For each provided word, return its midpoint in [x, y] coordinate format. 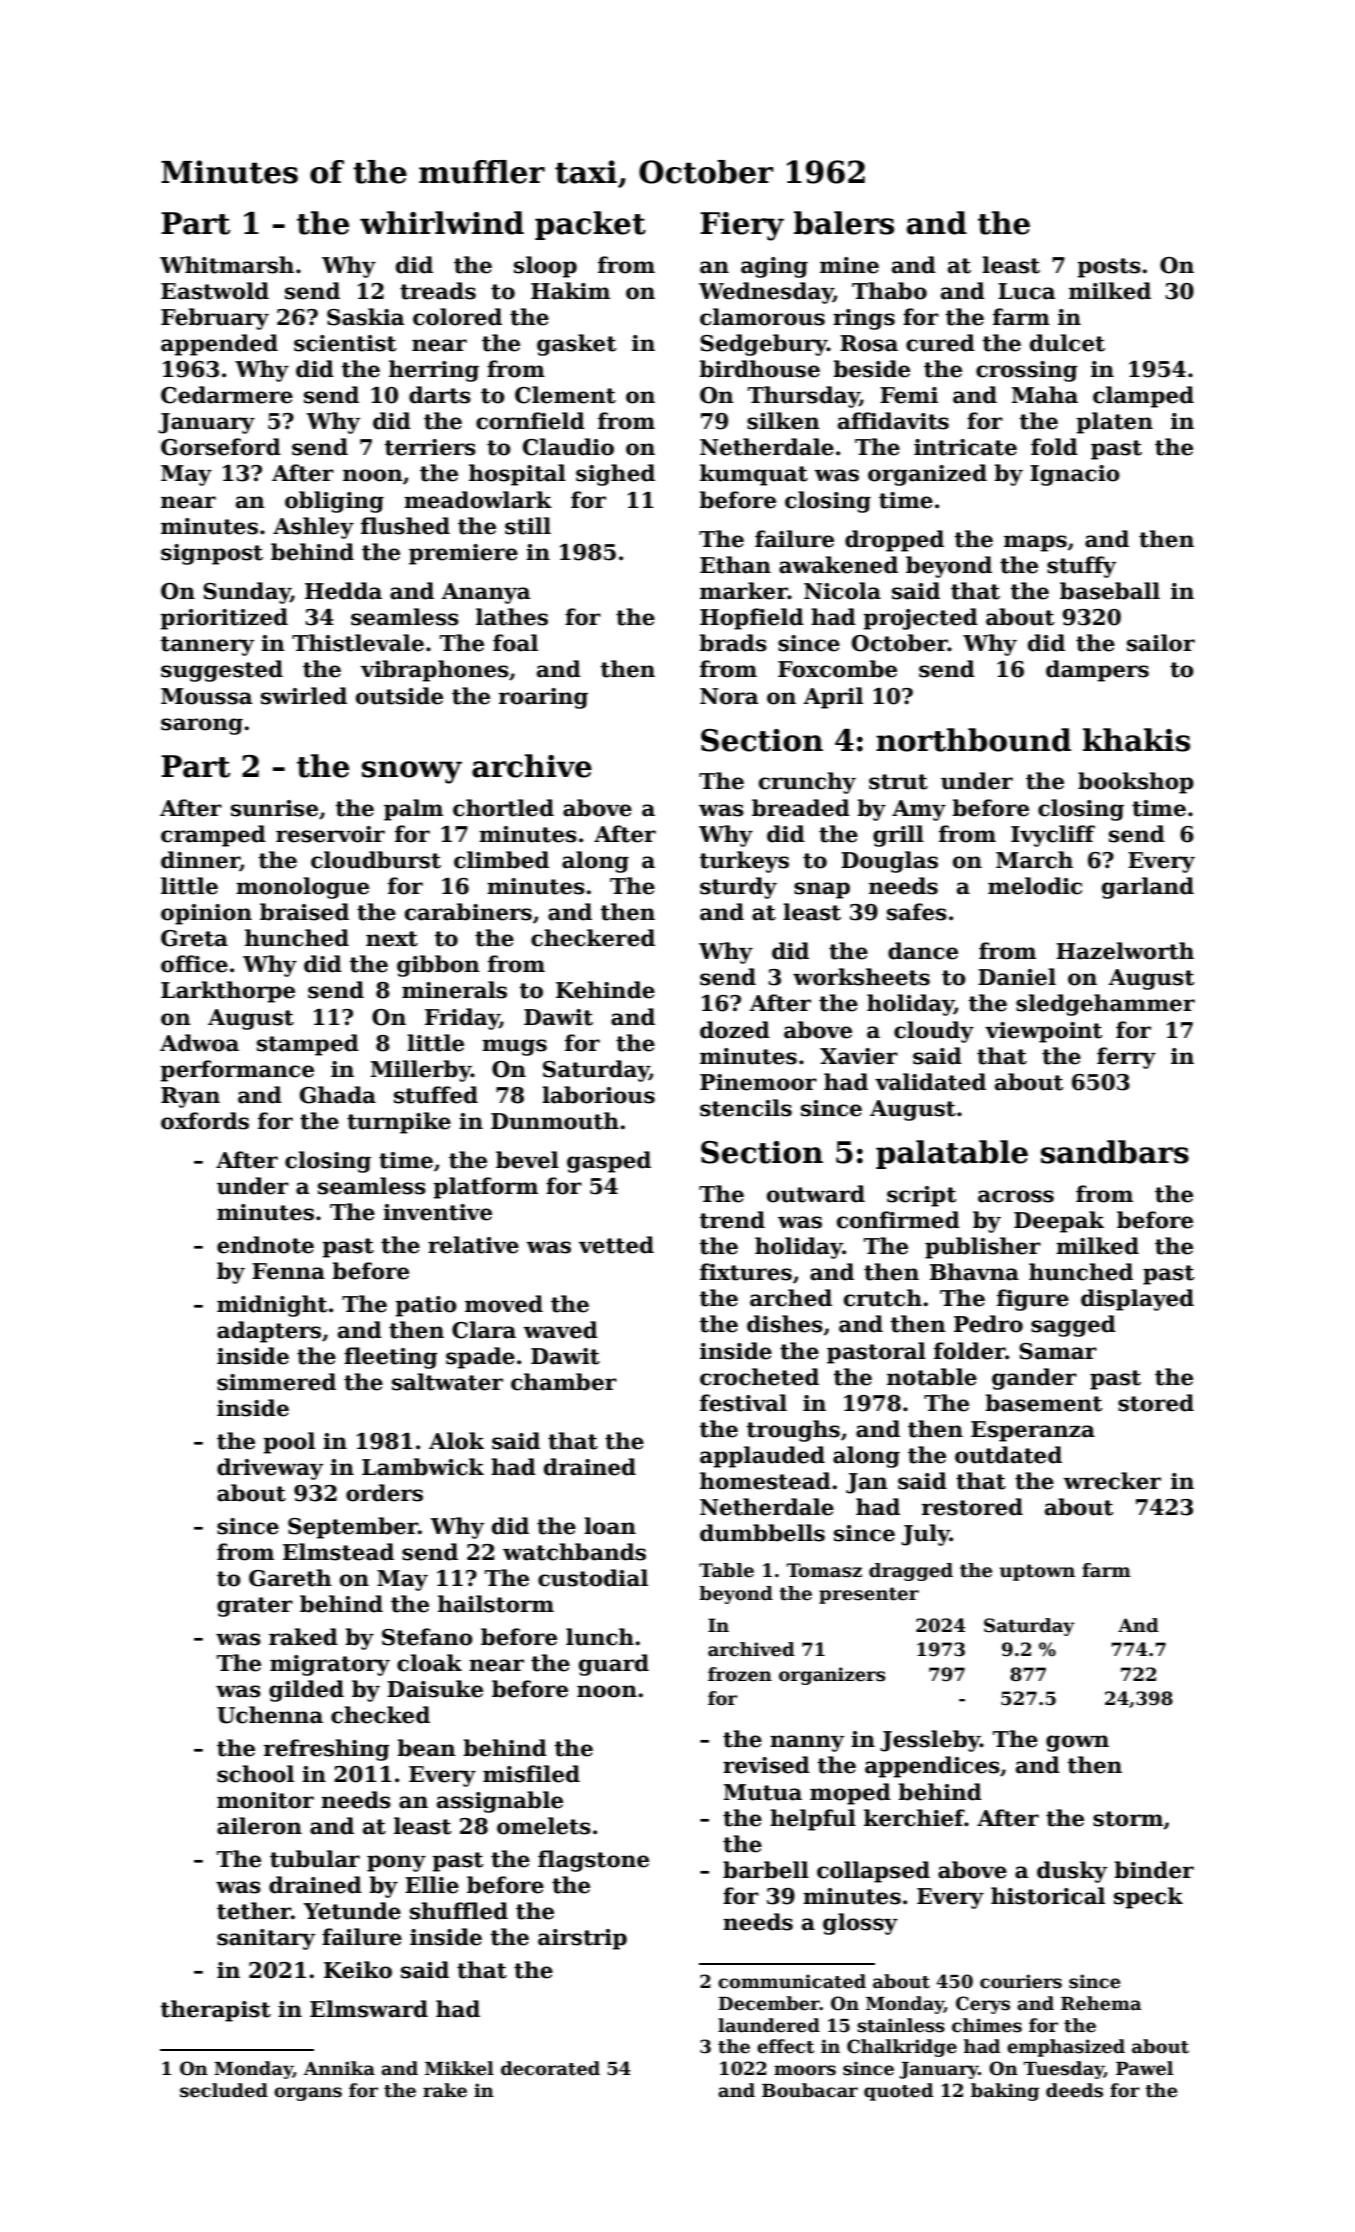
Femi [909, 395]
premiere [463, 554]
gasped [609, 1162]
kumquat [754, 475]
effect [785, 2046]
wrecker [1112, 1481]
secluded [224, 2090]
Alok [456, 1441]
